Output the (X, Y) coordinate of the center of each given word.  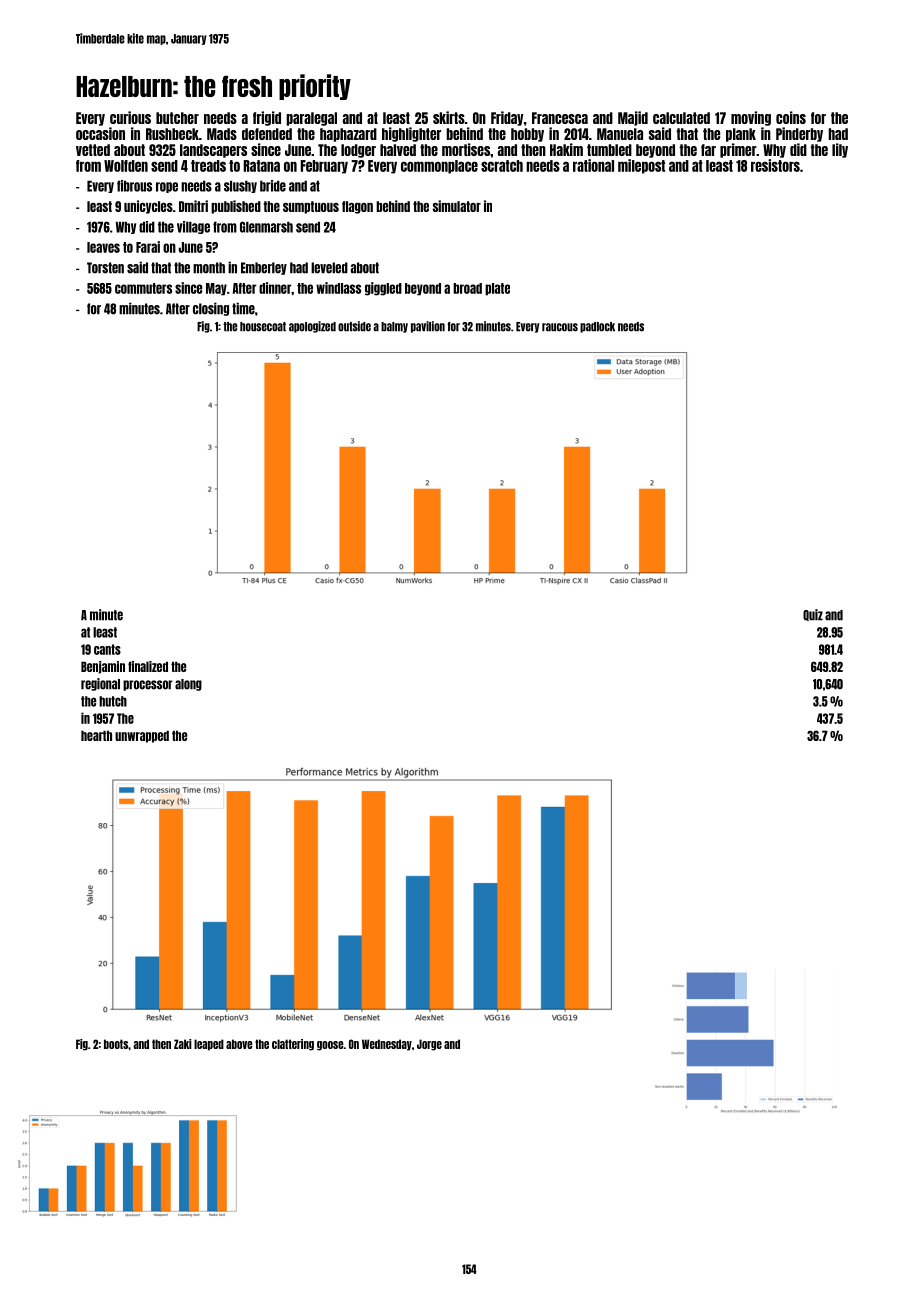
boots (116, 1044)
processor (148, 685)
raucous (560, 327)
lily (840, 150)
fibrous (134, 186)
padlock (597, 327)
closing (211, 309)
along (188, 685)
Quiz (813, 615)
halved (398, 150)
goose (330, 1046)
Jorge (429, 1045)
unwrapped (142, 736)
